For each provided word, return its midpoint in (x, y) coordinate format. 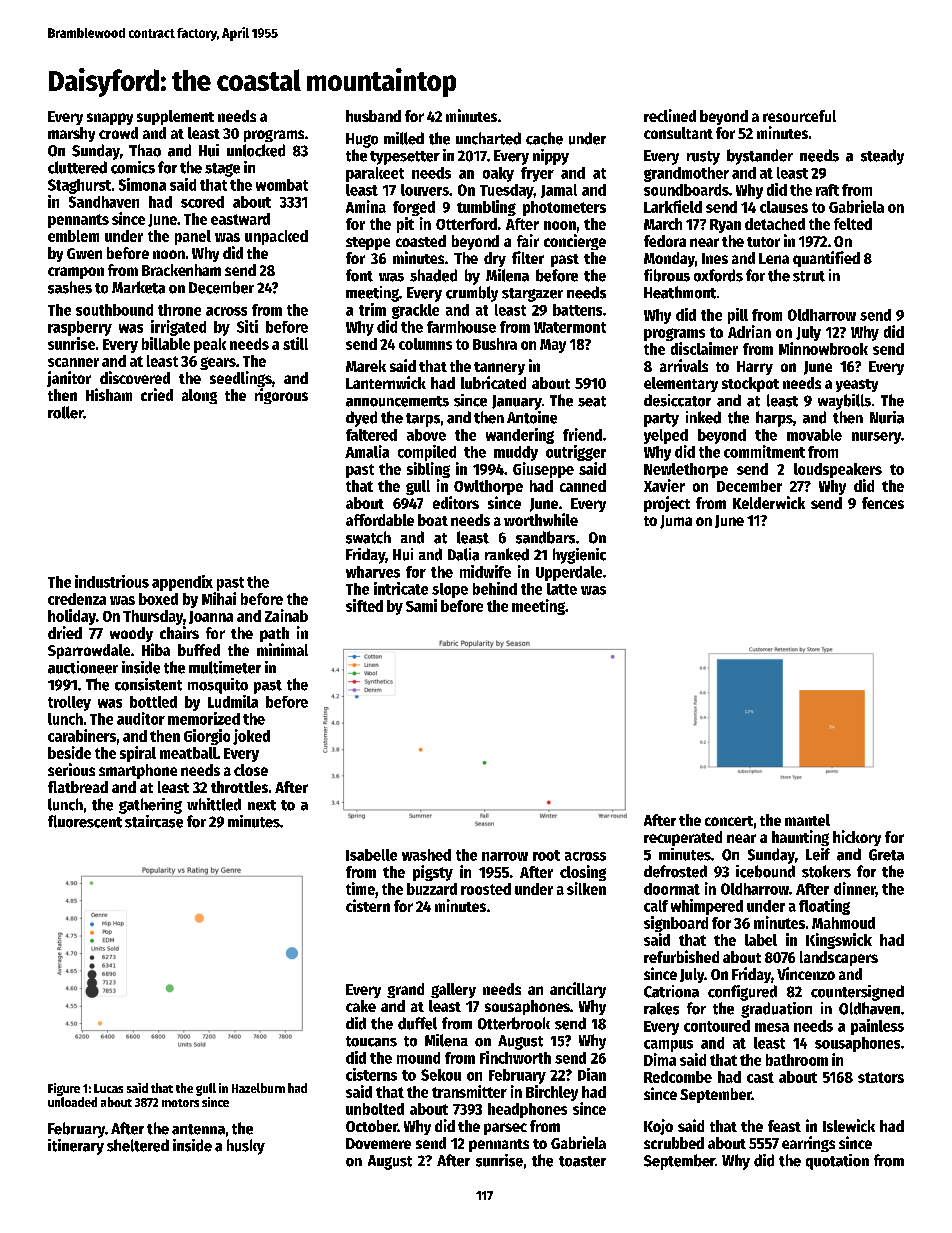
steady (882, 157)
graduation (776, 1010)
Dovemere (378, 1143)
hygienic (579, 556)
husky (246, 1147)
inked (703, 417)
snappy (110, 119)
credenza (77, 599)
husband (373, 116)
